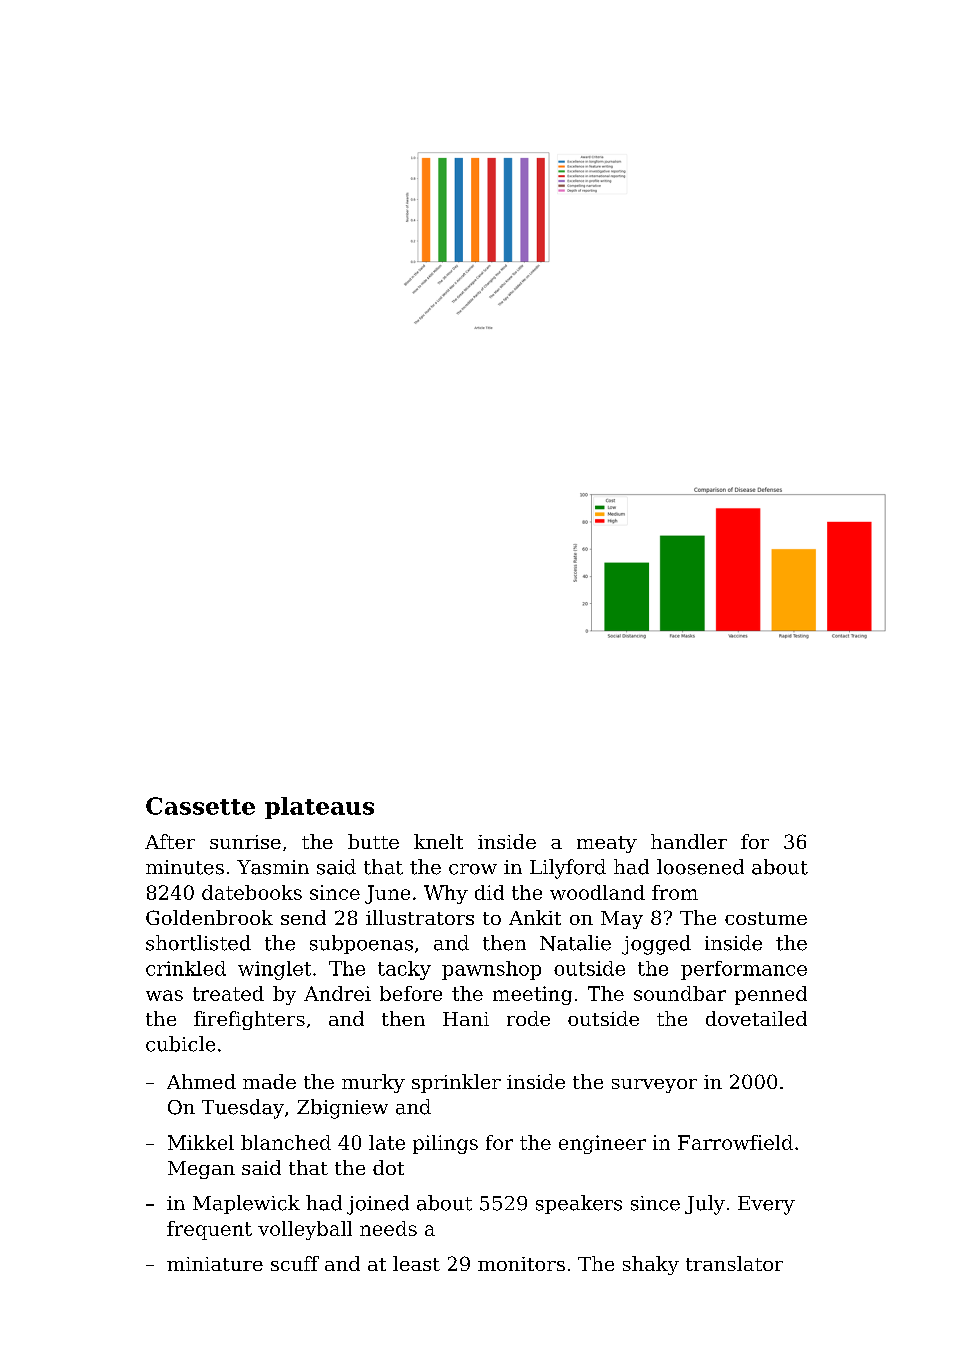 Image resolution: width=953 pixels, height=1354 pixels. What do you see at coordinates (200, 806) in the document?
I see `Cassette` at bounding box center [200, 806].
